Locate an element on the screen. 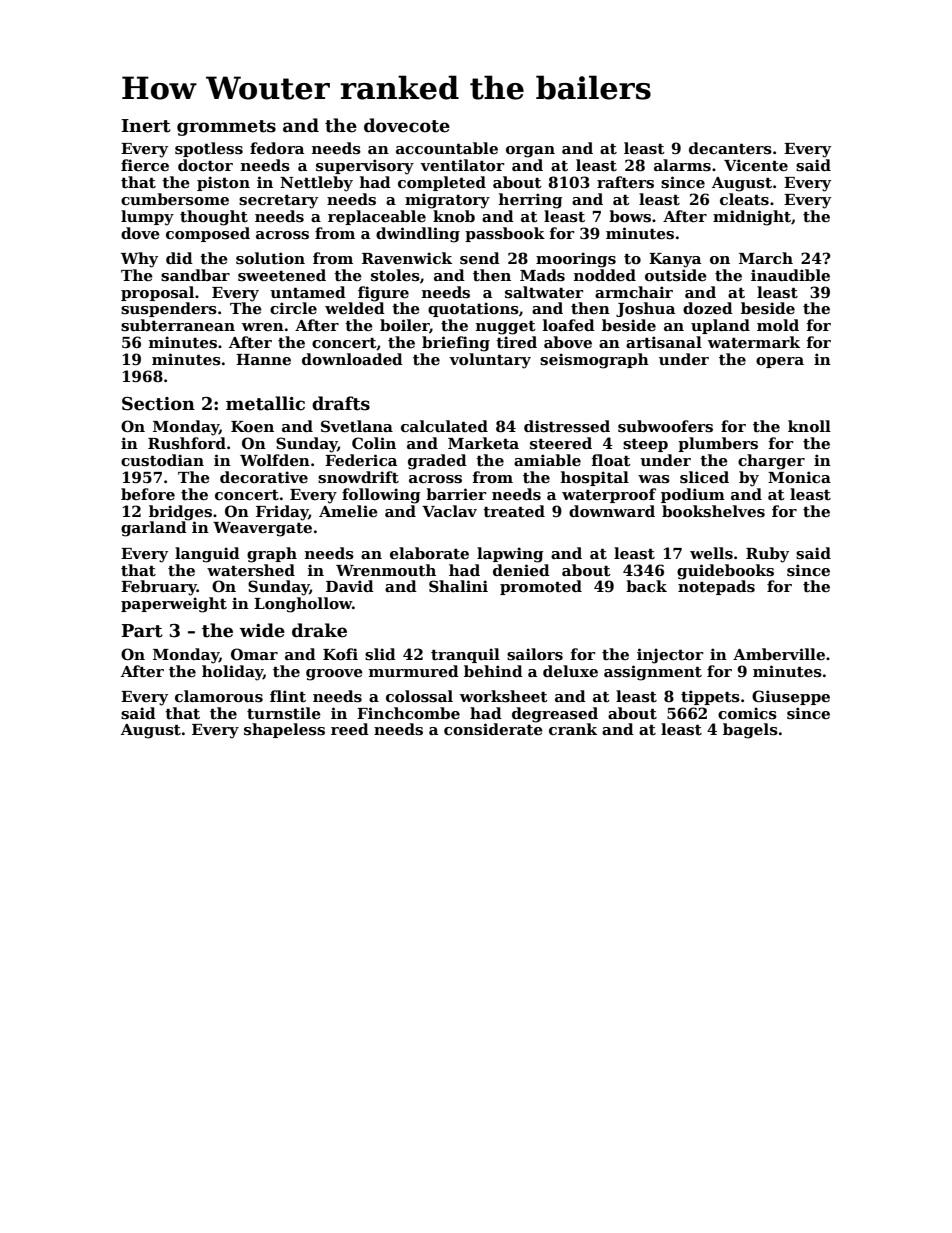 This screenshot has width=952, height=1233. Ruby is located at coordinates (767, 555).
